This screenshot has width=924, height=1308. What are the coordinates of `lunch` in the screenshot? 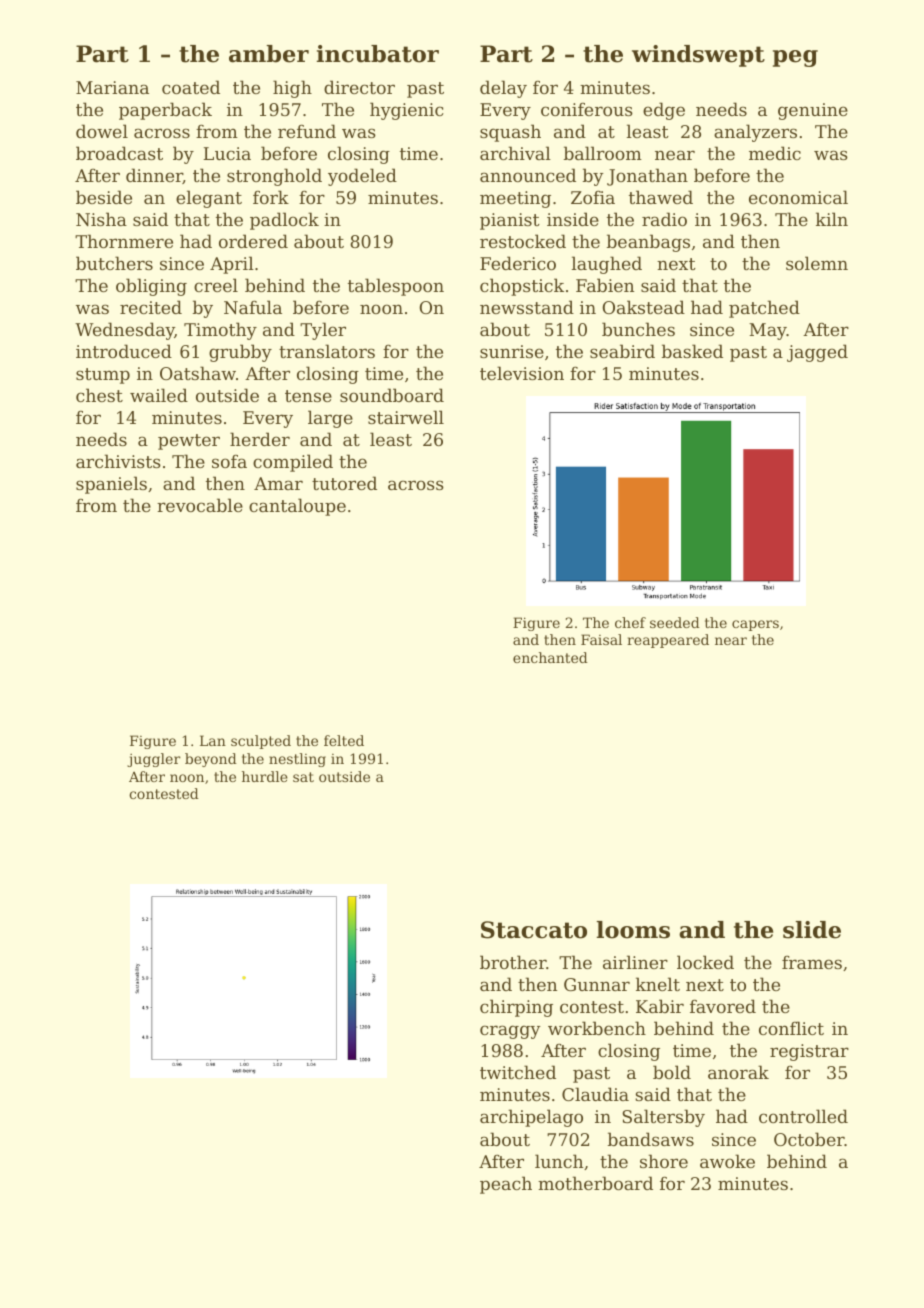 It's located at (559, 1161).
